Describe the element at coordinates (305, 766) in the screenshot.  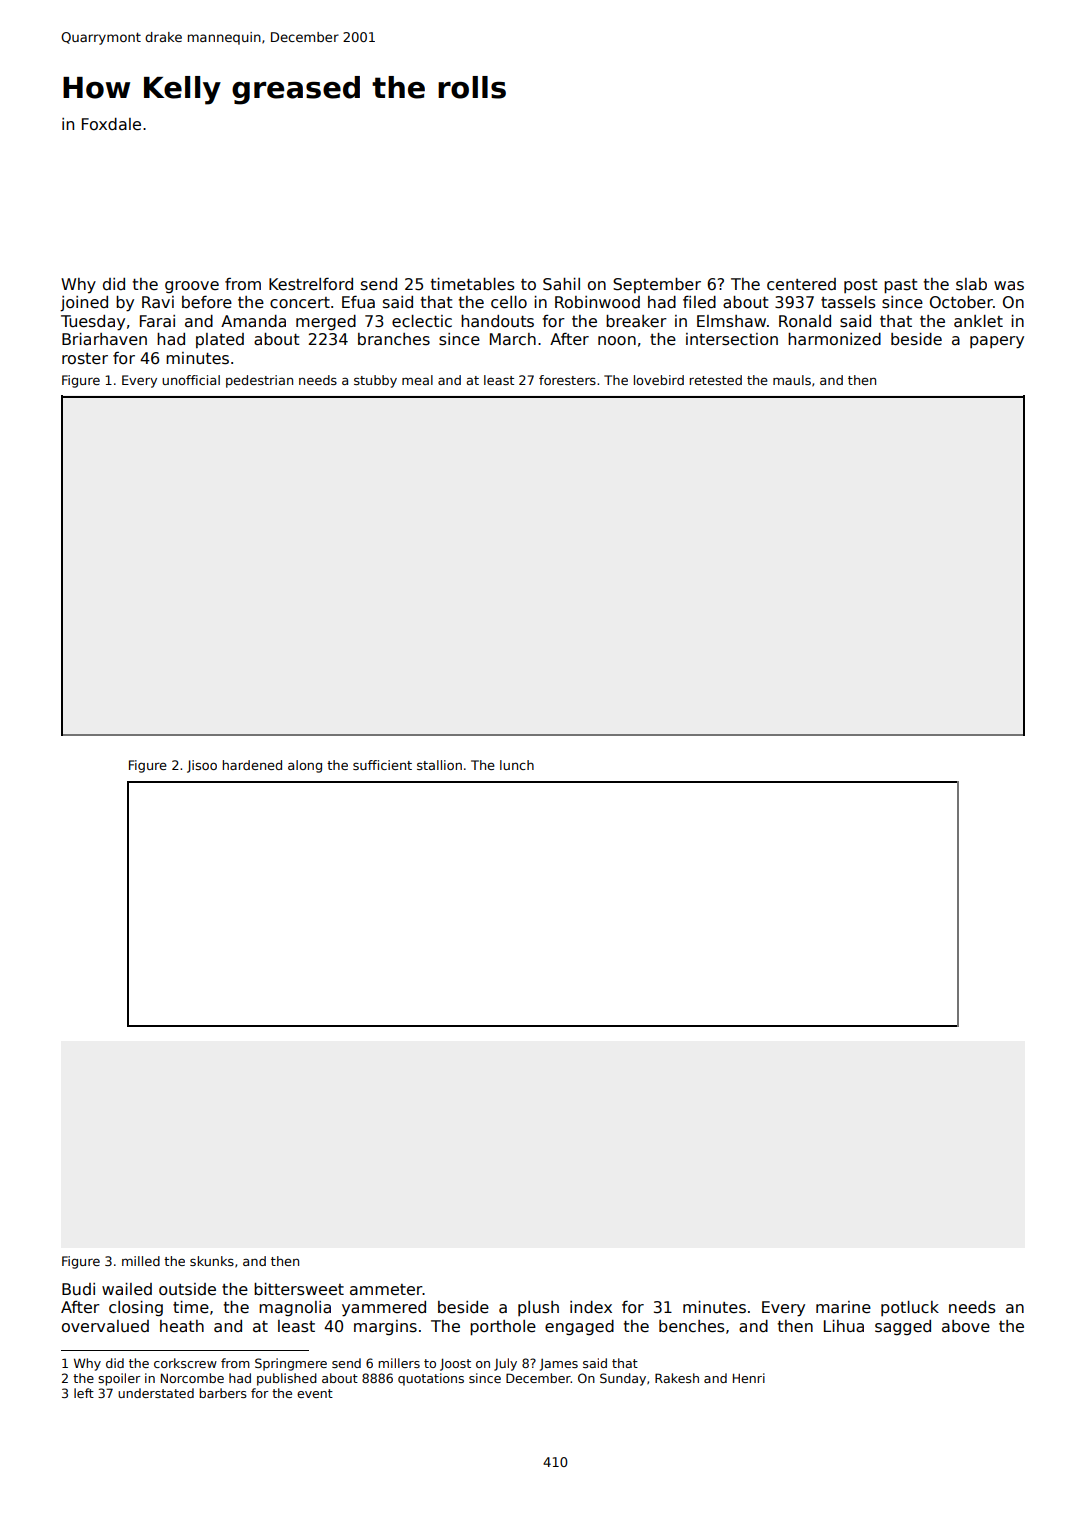
I see `along` at that location.
